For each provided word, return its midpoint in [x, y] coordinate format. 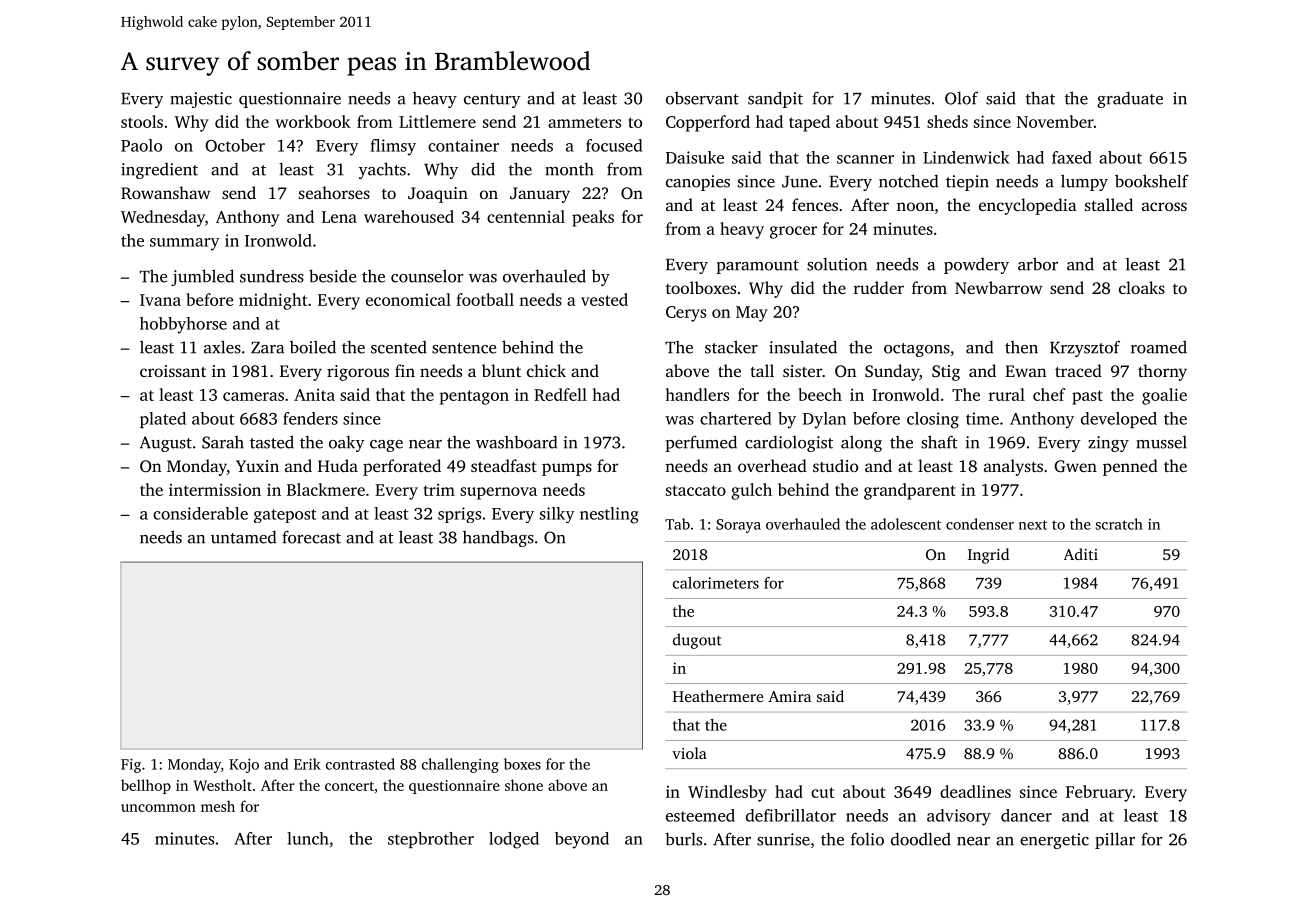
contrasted [360, 764]
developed [1119, 420]
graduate [1130, 99]
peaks [593, 218]
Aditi [1081, 554]
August [166, 444]
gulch [751, 491]
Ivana [160, 300]
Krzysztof [1085, 348]
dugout [697, 641]
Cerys [686, 314]
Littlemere [437, 121]
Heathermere [718, 696]
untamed [243, 537]
